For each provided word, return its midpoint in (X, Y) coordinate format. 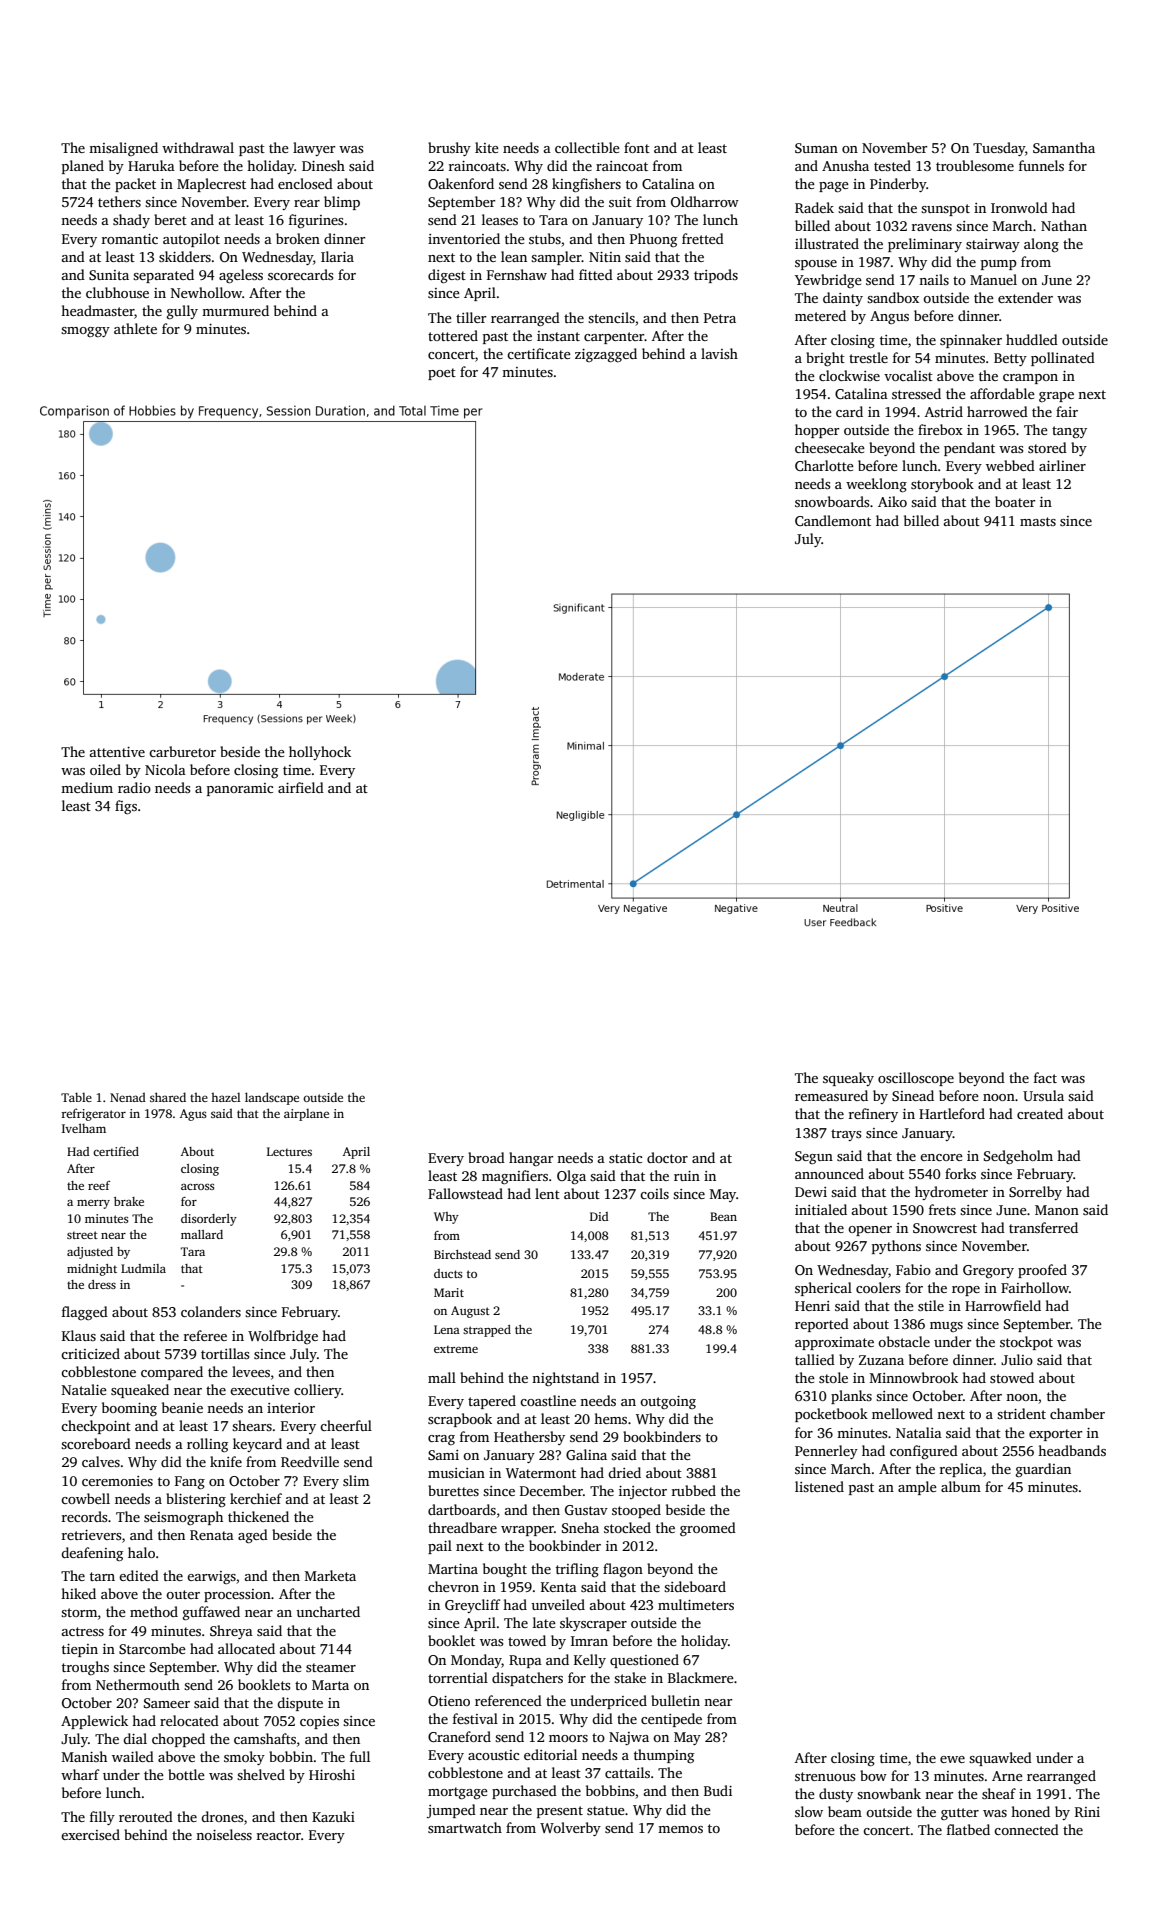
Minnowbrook (914, 1377)
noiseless (224, 1834)
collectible (587, 147)
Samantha (1064, 147)
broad (486, 1157)
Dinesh (323, 165)
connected (1026, 1829)
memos (680, 1829)
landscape (272, 1098)
